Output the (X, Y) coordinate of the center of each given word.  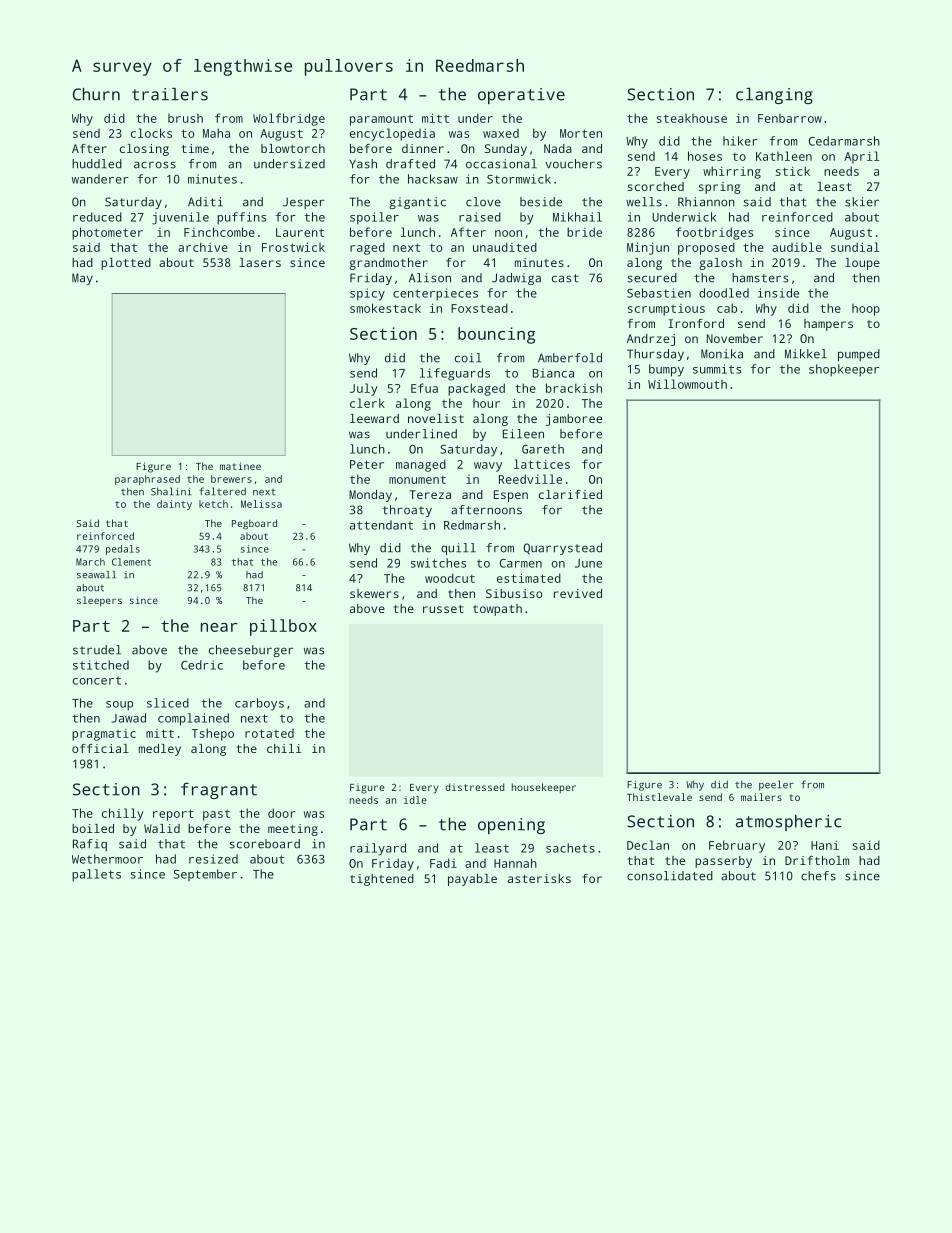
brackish (574, 388)
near (219, 627)
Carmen (521, 563)
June (588, 563)
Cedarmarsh (844, 141)
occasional (501, 164)
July (364, 389)
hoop (866, 310)
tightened (382, 880)
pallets (96, 875)
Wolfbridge (289, 119)
